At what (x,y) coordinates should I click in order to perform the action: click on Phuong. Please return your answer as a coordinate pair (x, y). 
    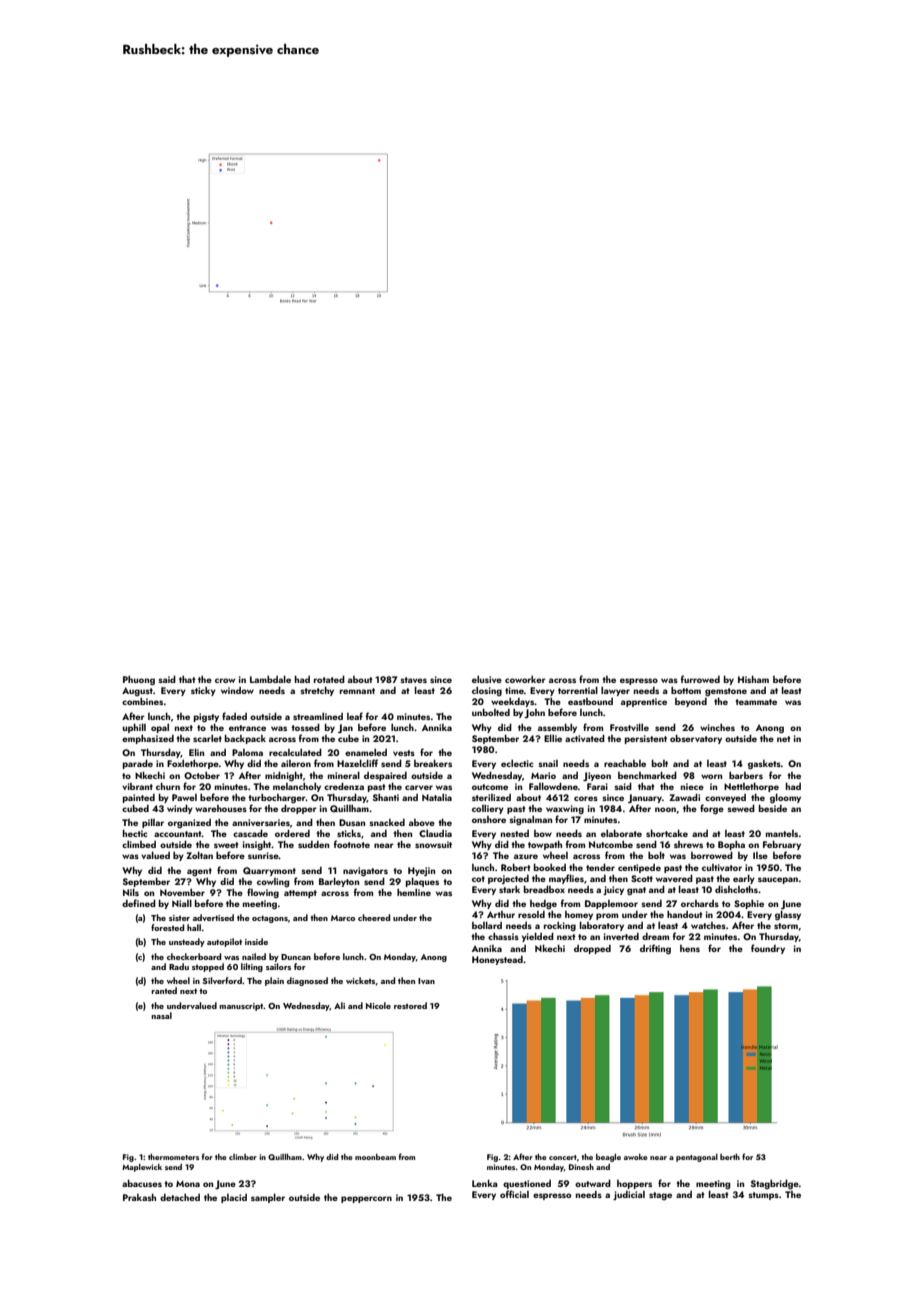
    Looking at the image, I should click on (139, 680).
